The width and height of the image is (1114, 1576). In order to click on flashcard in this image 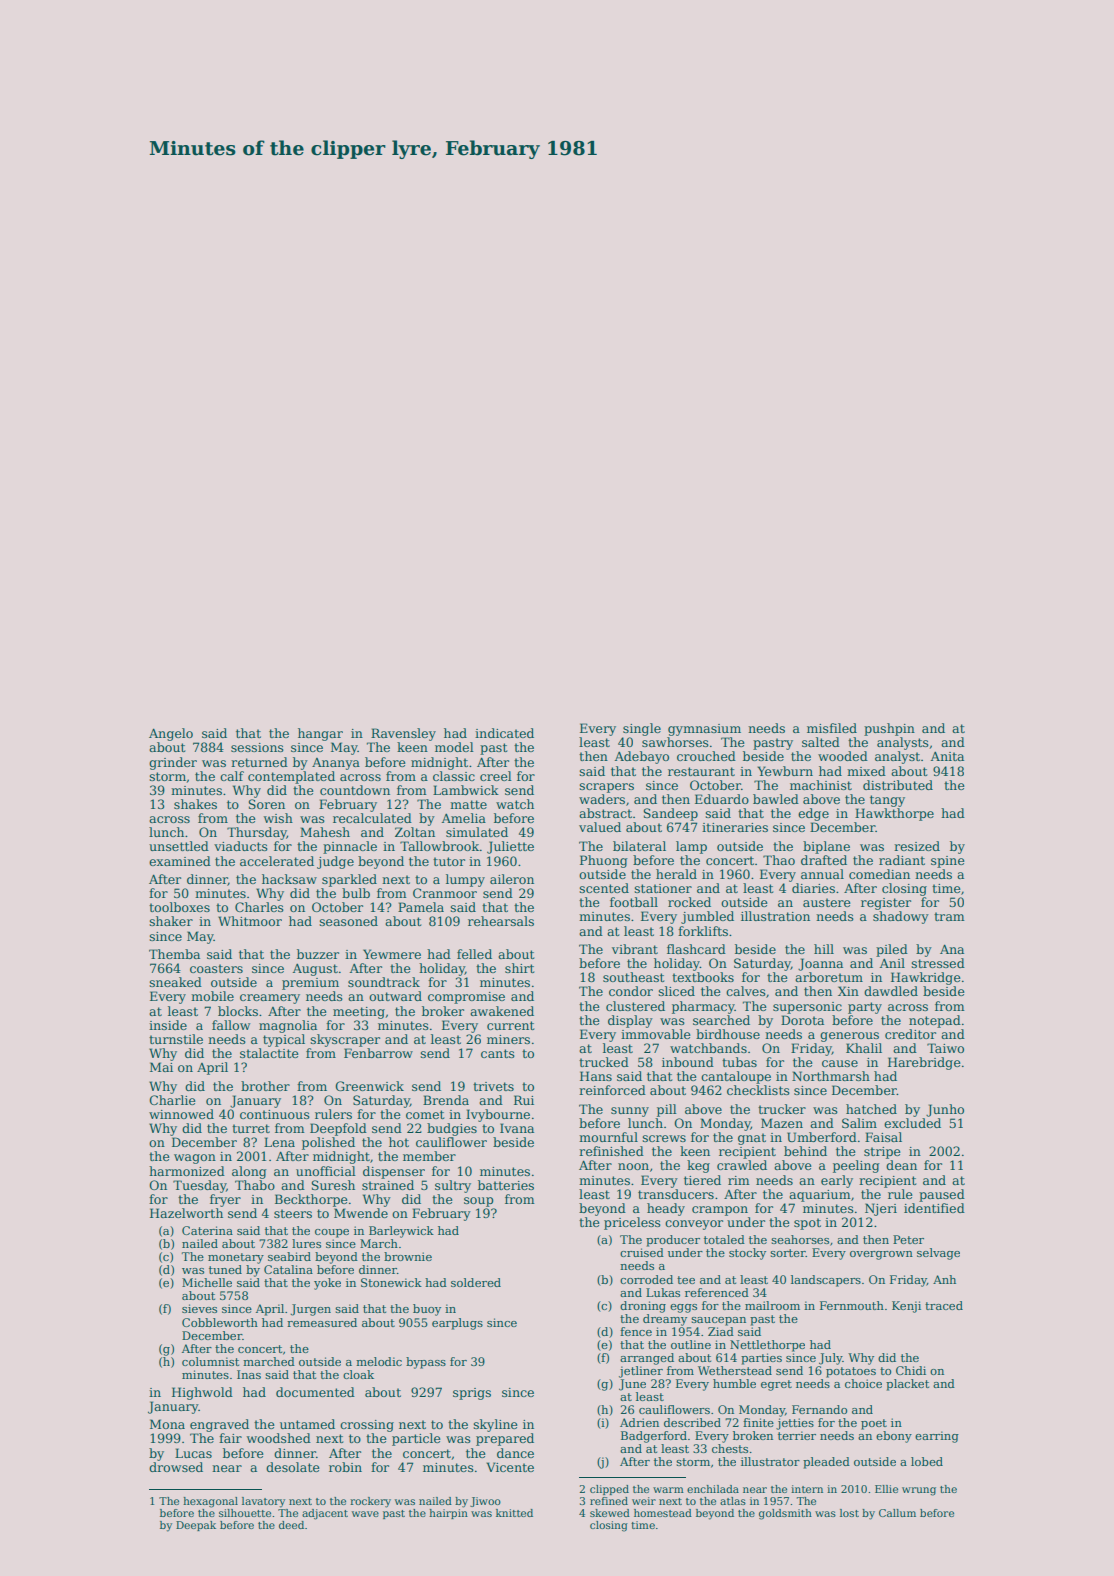, I will do `click(696, 949)`.
